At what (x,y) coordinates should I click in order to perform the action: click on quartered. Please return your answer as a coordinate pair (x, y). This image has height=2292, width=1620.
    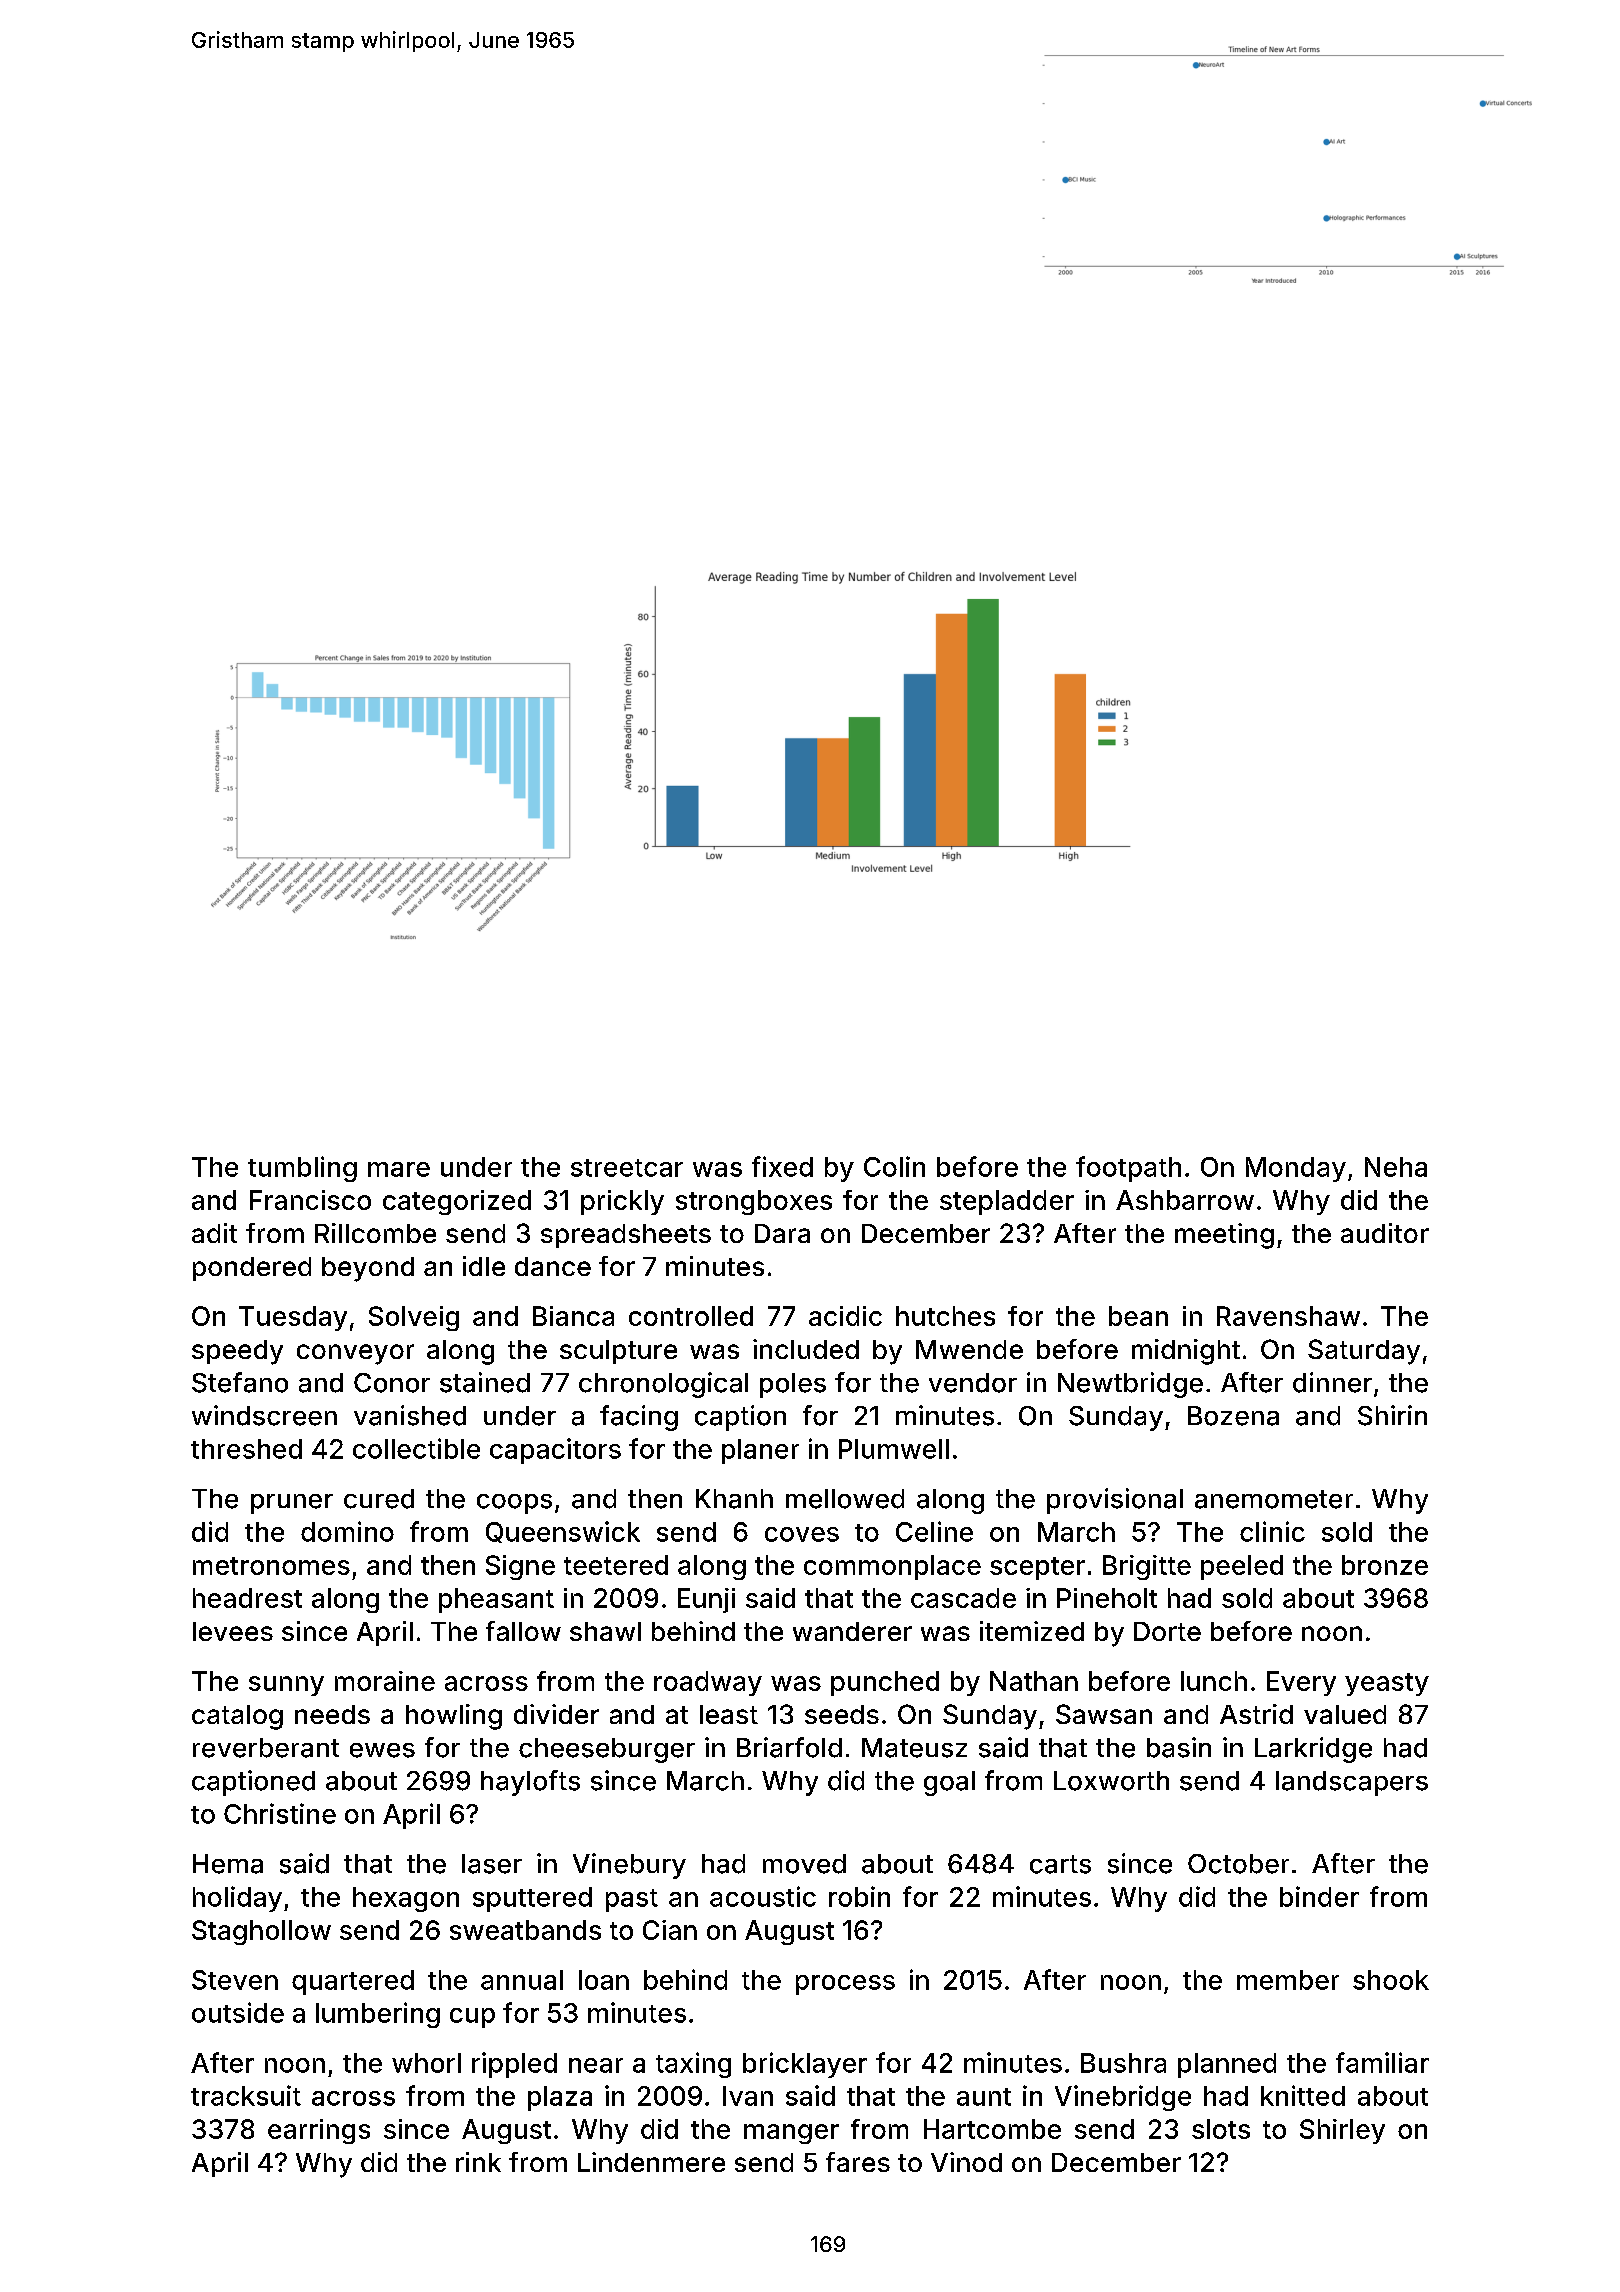
    Looking at the image, I should click on (353, 1982).
